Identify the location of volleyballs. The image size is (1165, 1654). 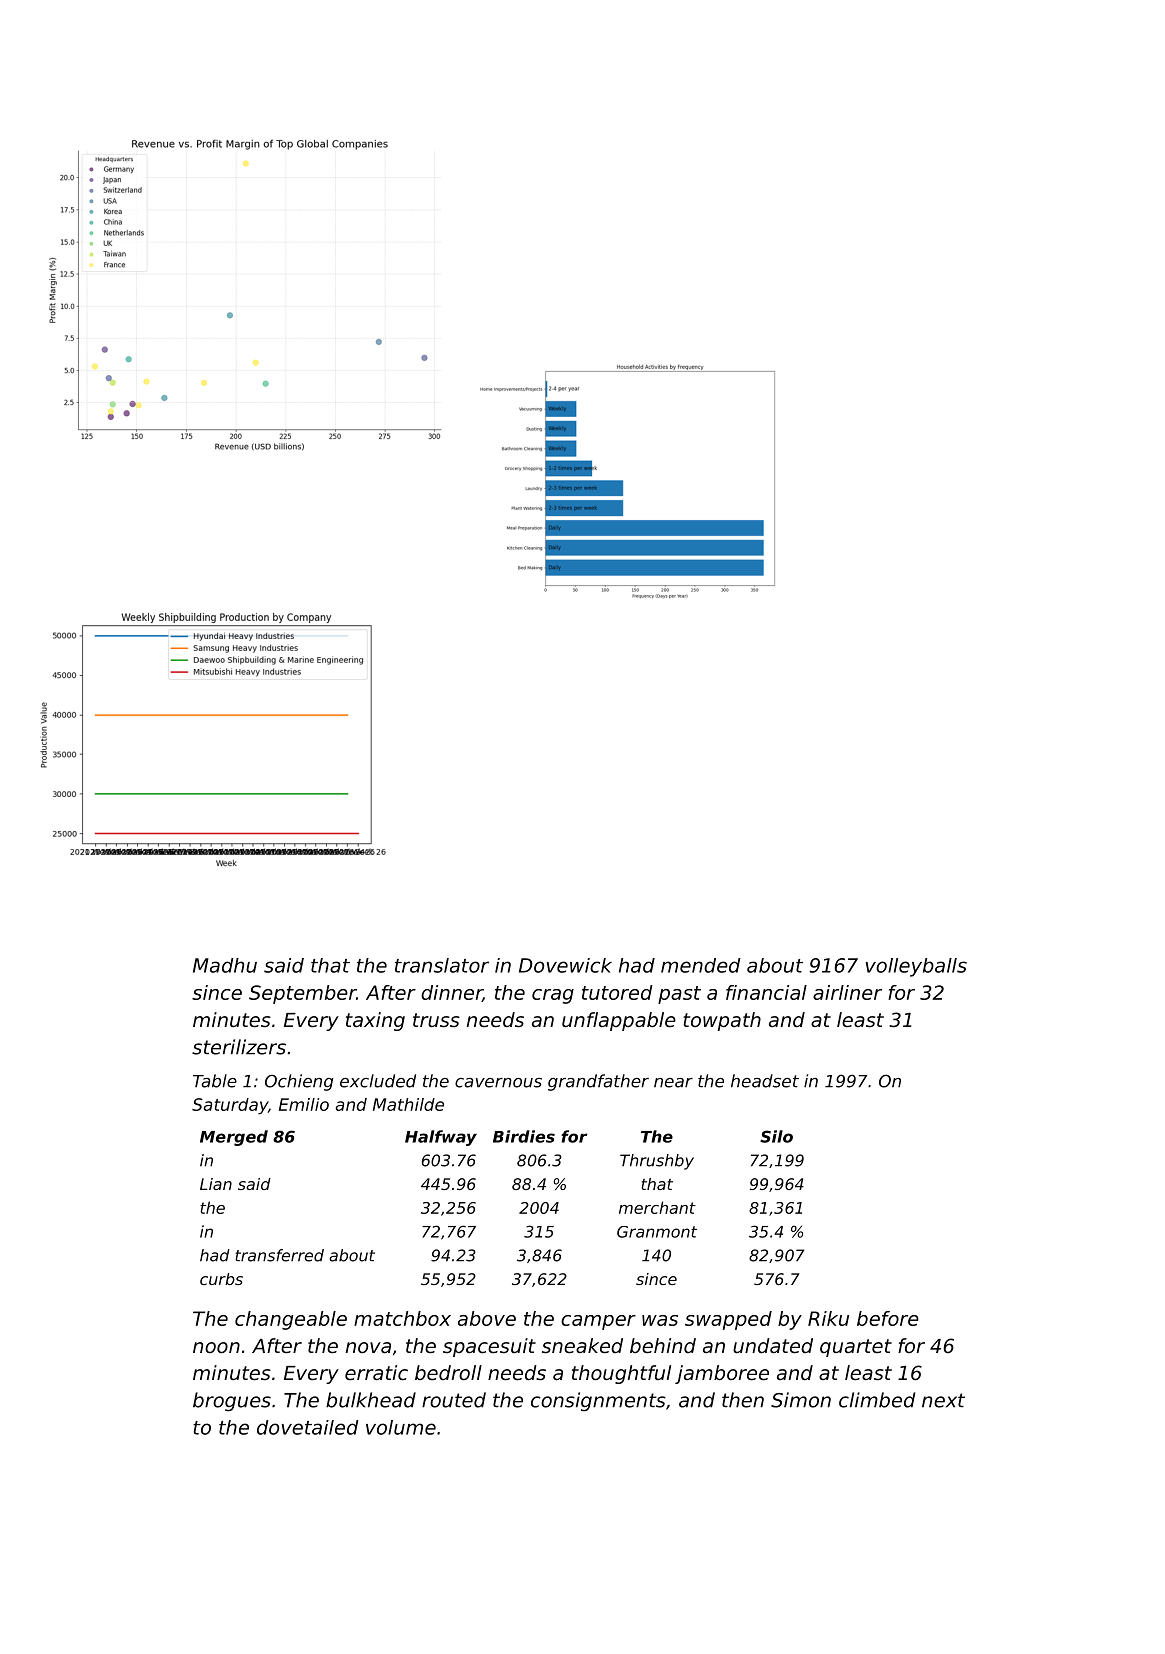
(916, 967).
